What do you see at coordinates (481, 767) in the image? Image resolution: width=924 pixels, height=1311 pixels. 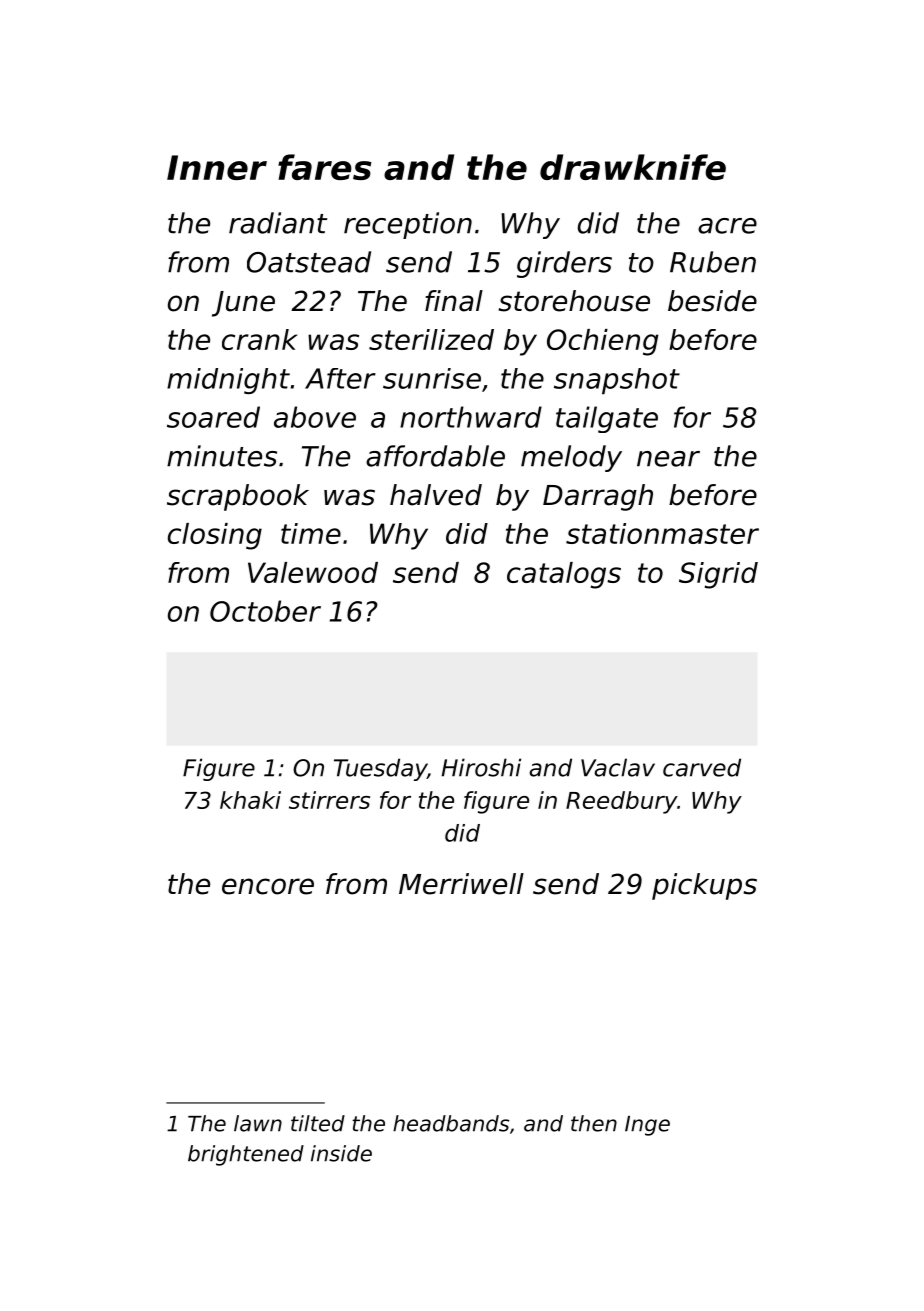 I see `Hiroshi` at bounding box center [481, 767].
